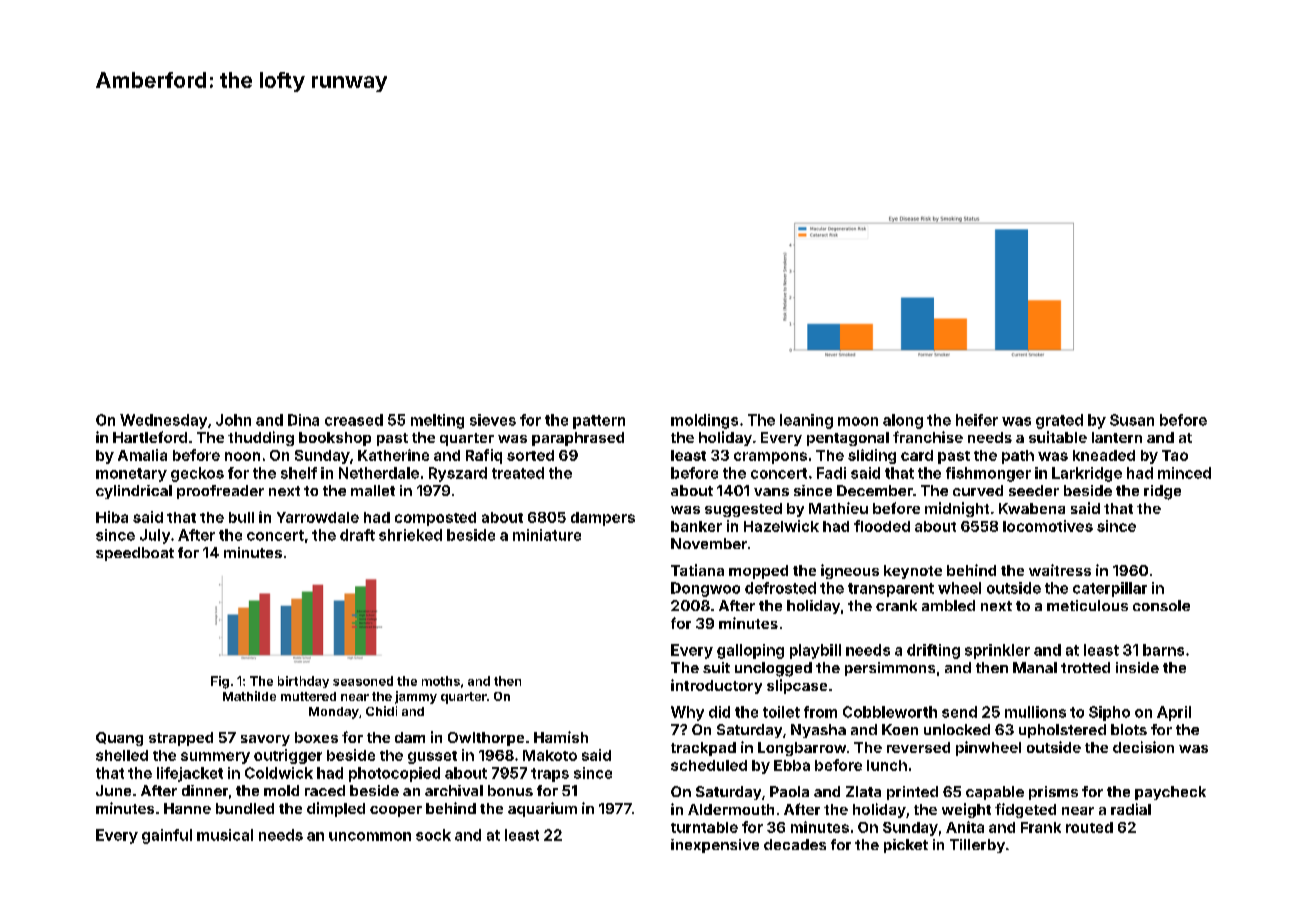 Image resolution: width=1308 pixels, height=924 pixels. What do you see at coordinates (357, 535) in the document?
I see `draft` at bounding box center [357, 535].
